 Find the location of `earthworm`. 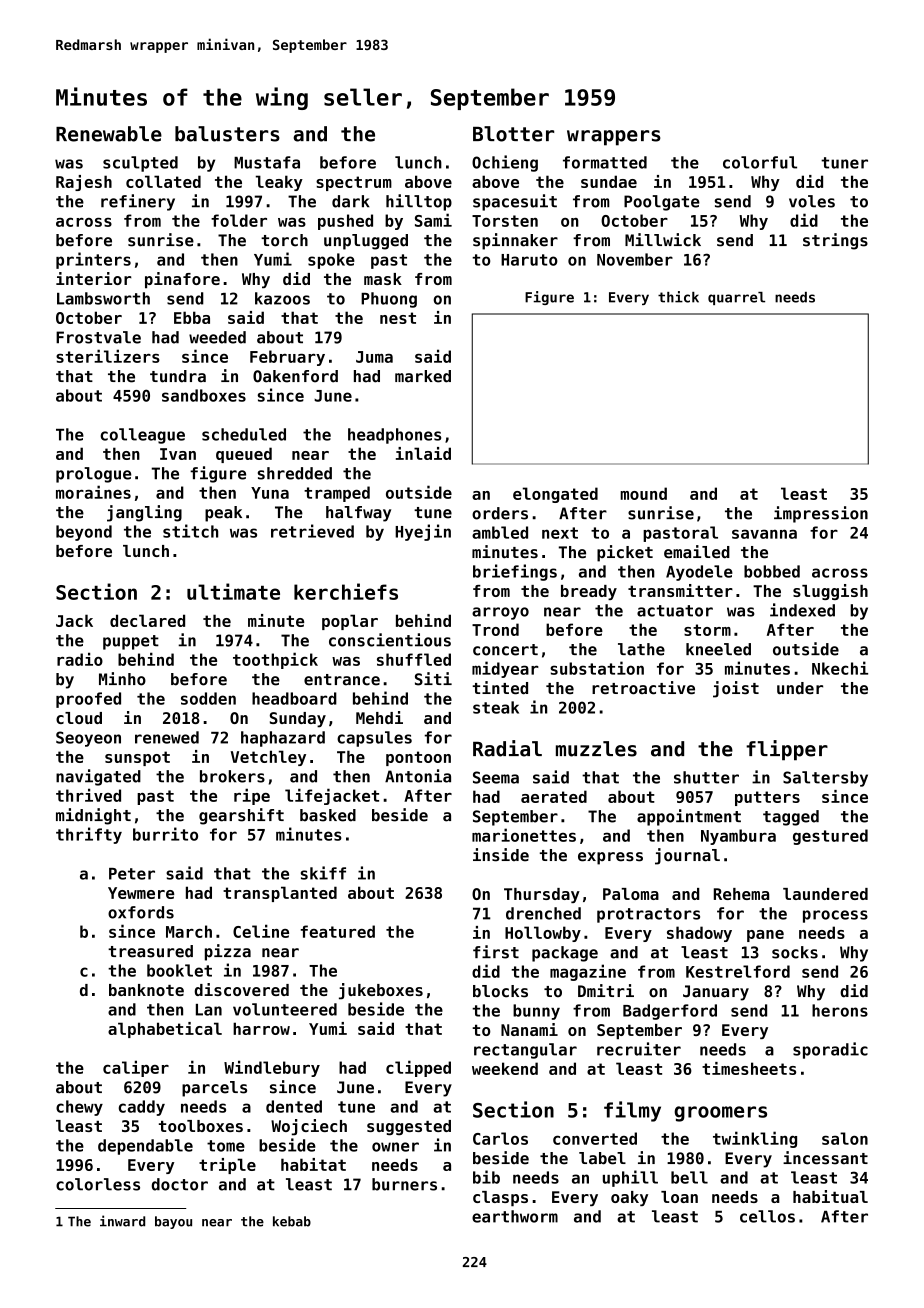

earthworm is located at coordinates (515, 1216).
